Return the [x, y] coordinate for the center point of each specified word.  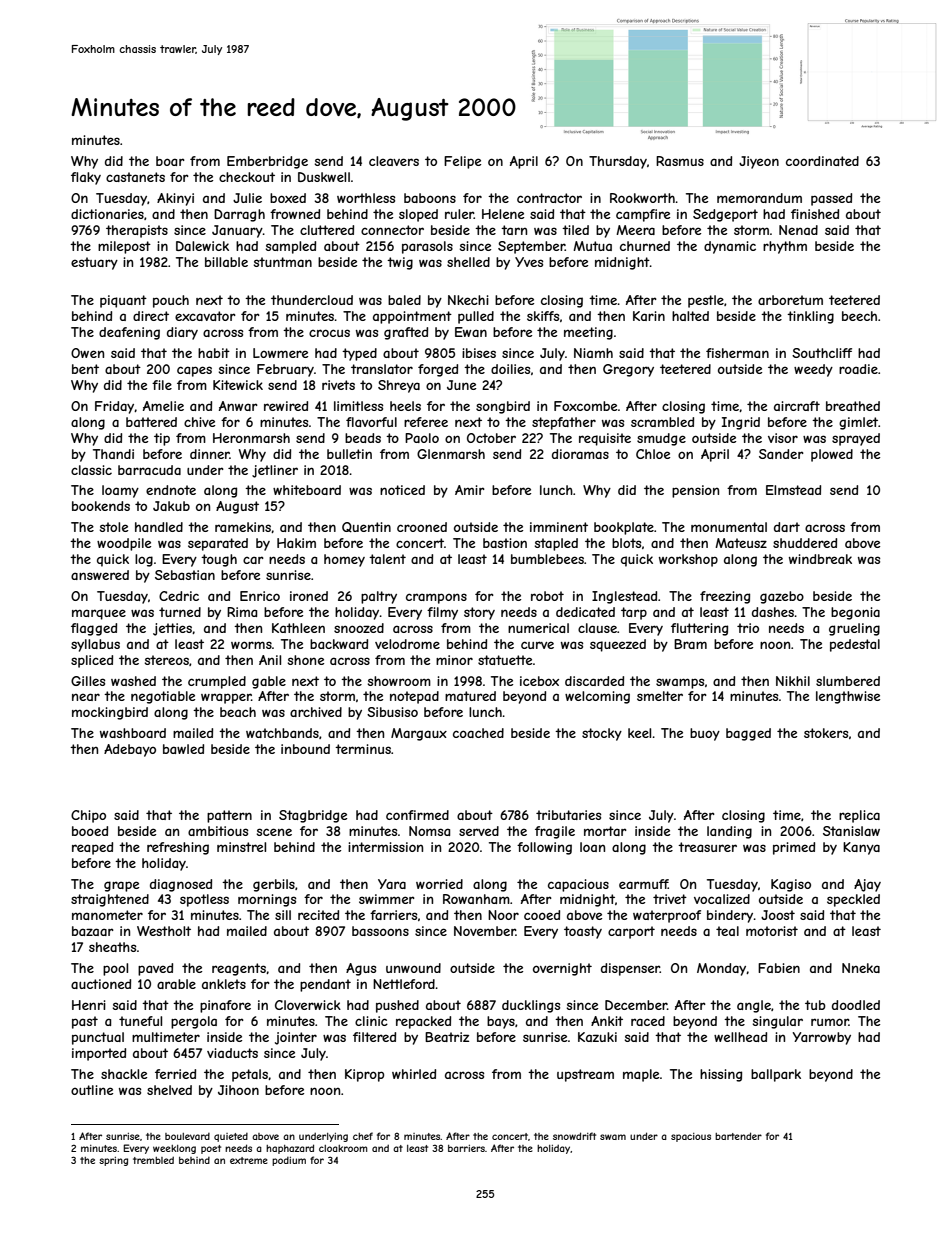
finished [815, 214]
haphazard [290, 1149]
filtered [374, 1037]
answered [100, 575]
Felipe [462, 162]
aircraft [797, 406]
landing [729, 832]
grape [121, 886]
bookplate [624, 528]
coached [478, 733]
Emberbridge [267, 162]
